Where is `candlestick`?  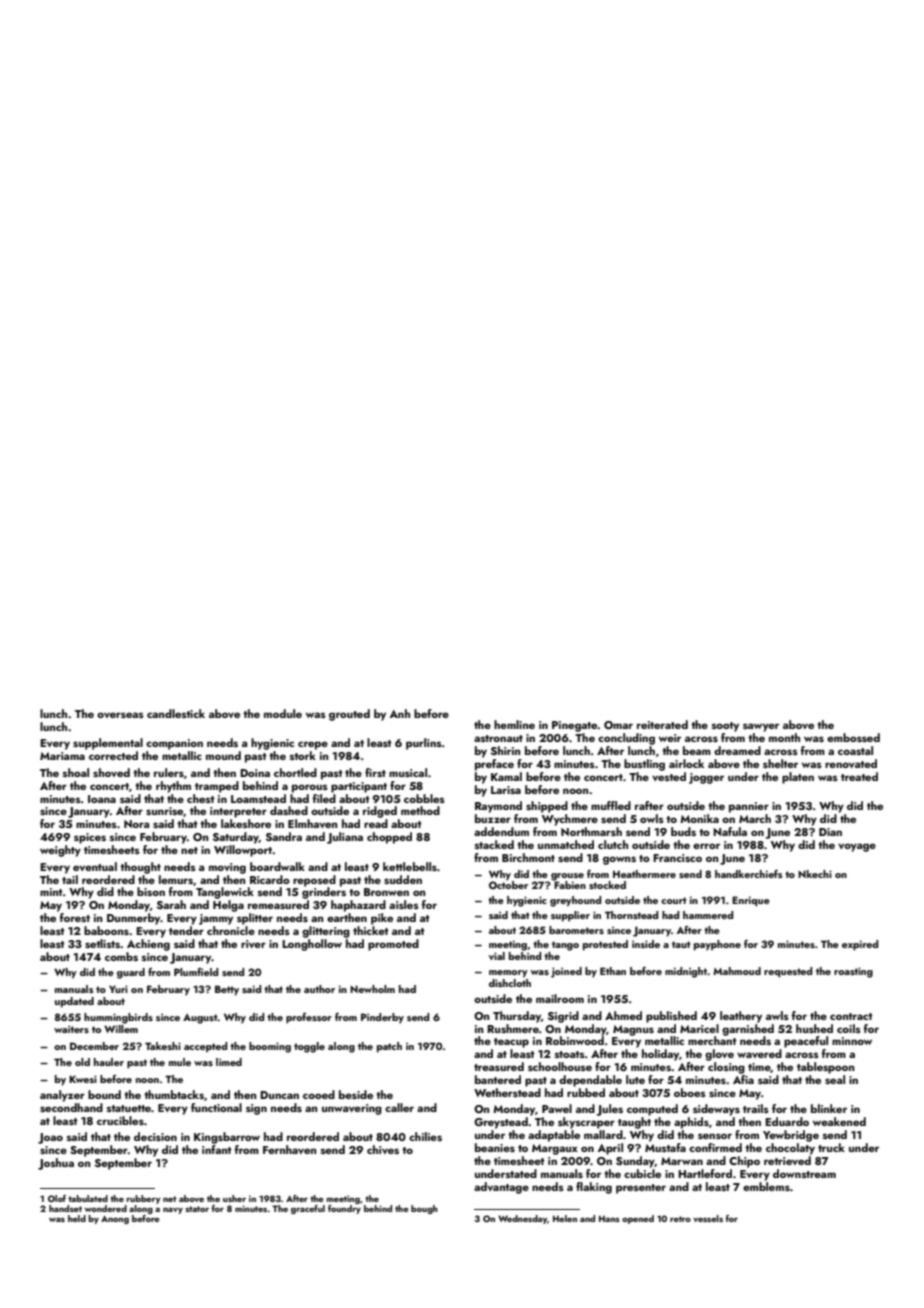
candlestick is located at coordinates (176, 713).
